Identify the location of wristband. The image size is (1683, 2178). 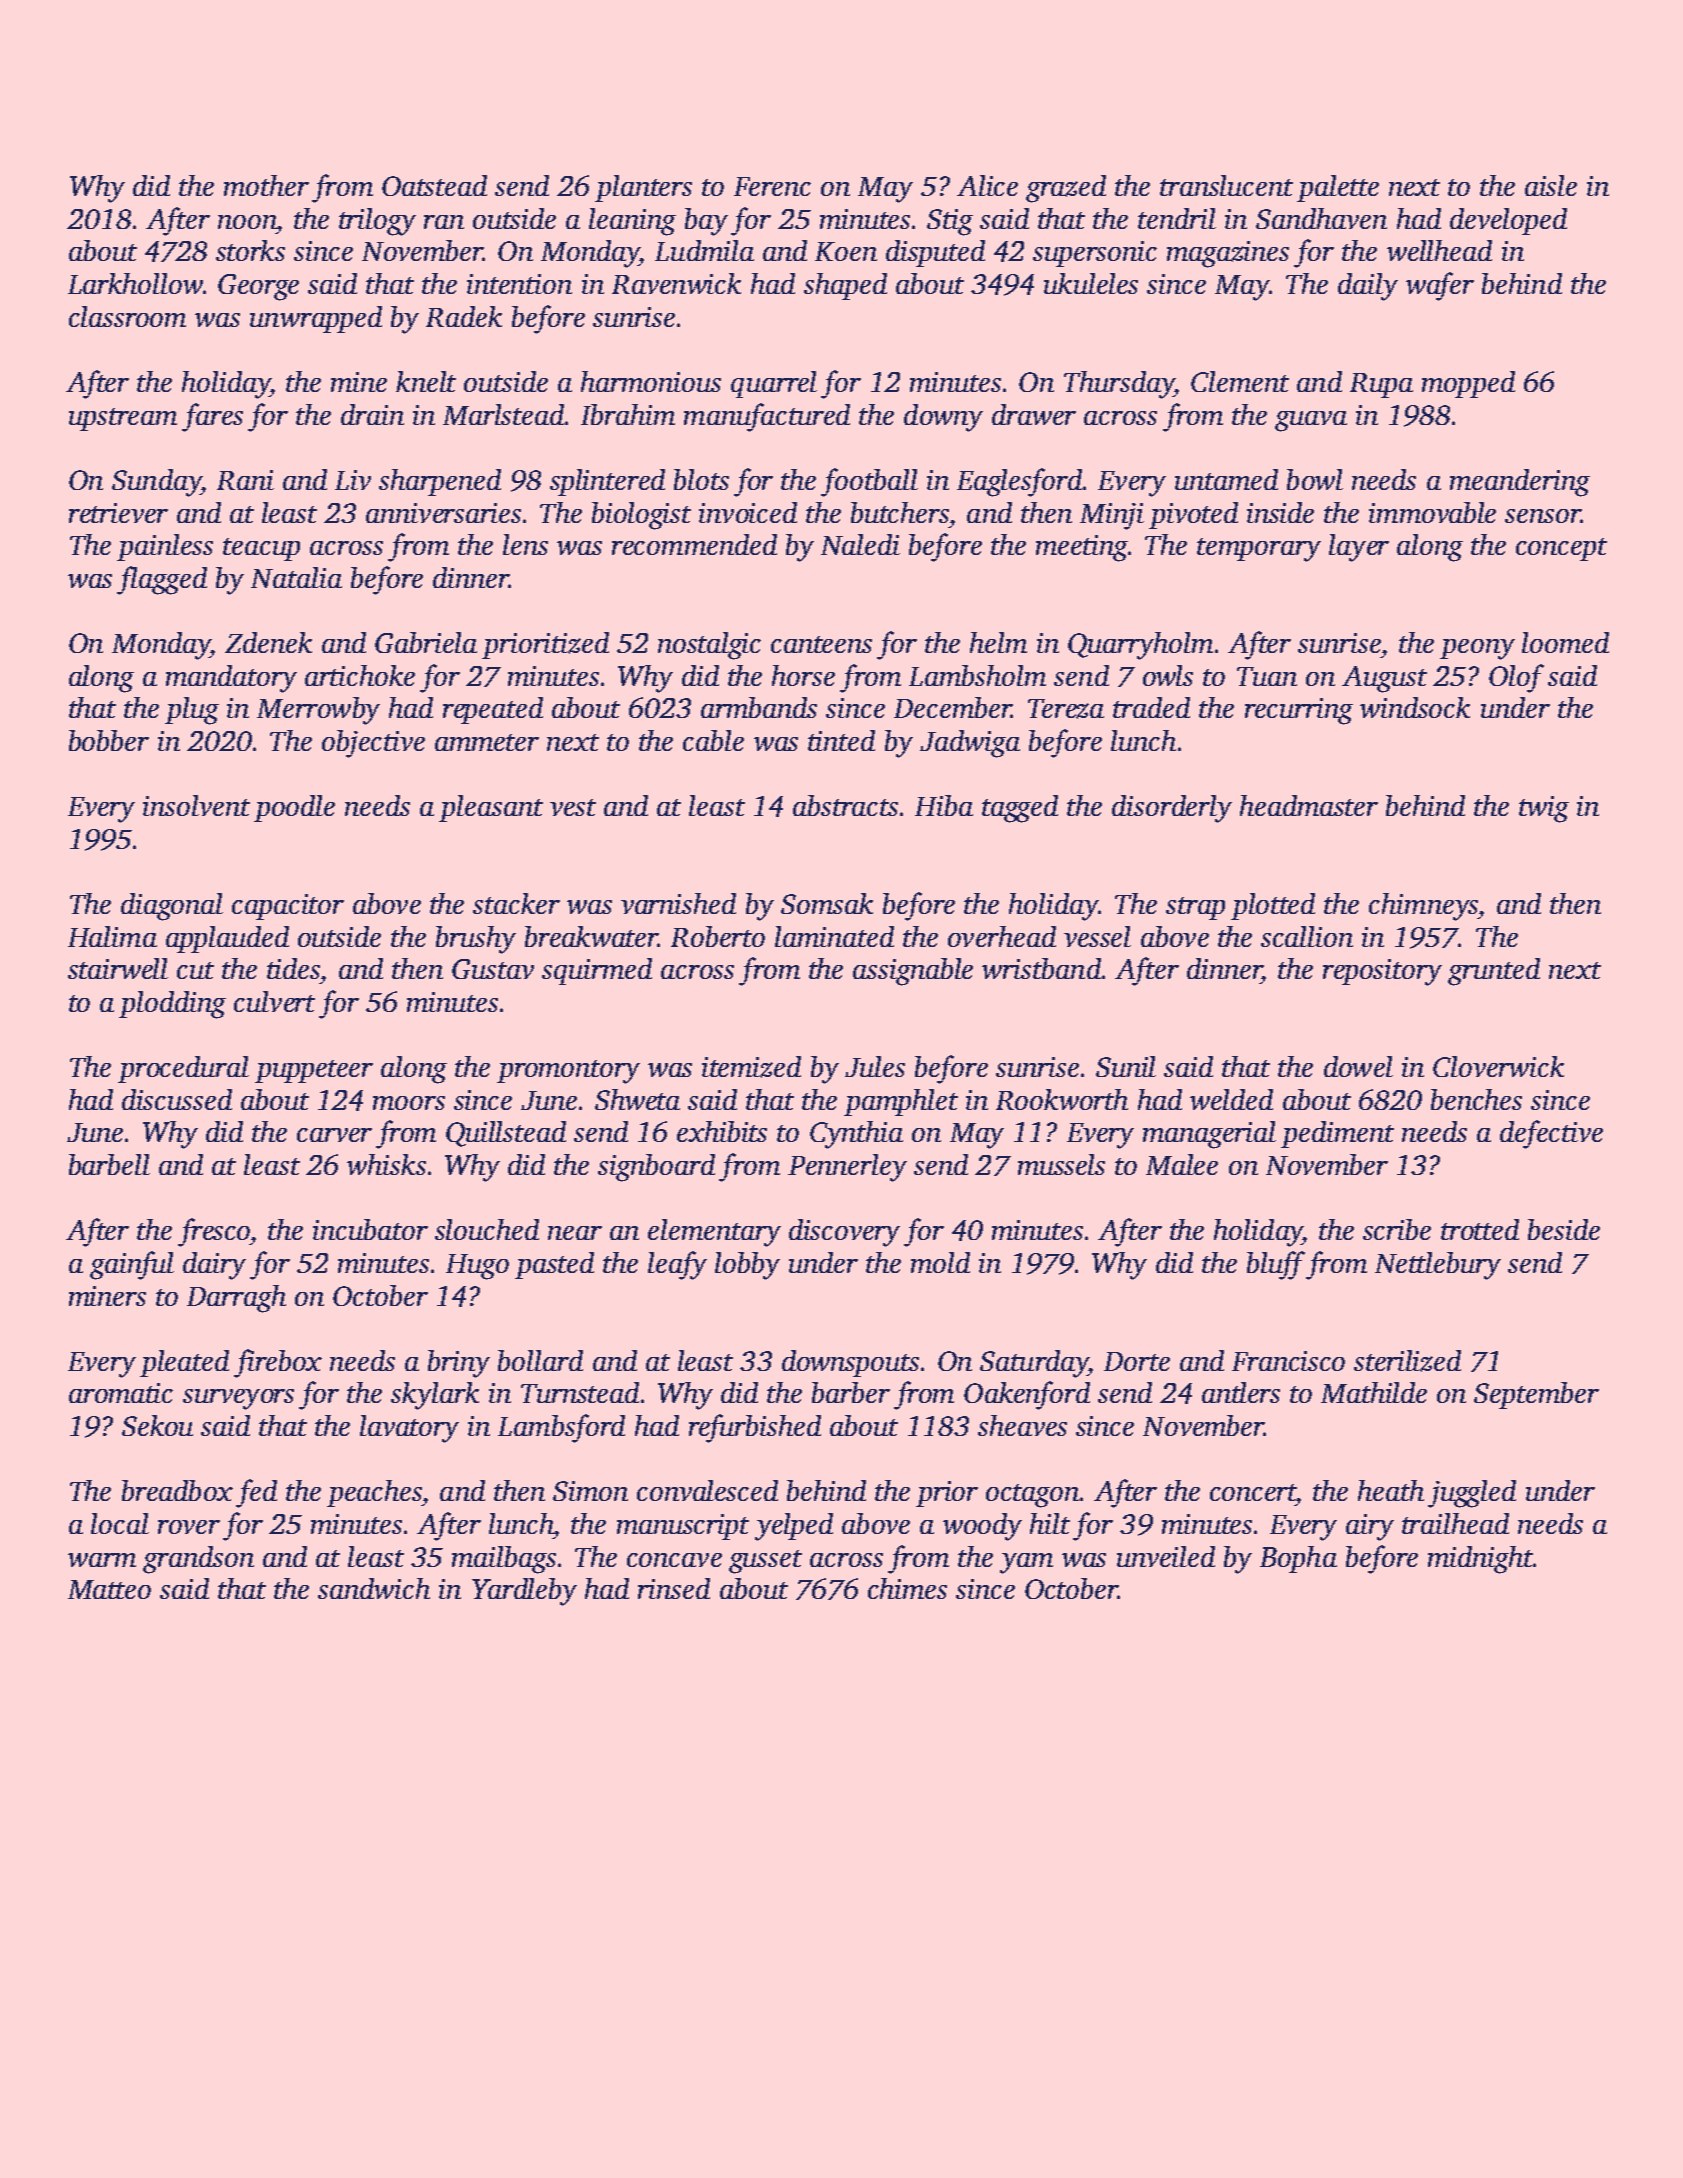
(1041, 968).
